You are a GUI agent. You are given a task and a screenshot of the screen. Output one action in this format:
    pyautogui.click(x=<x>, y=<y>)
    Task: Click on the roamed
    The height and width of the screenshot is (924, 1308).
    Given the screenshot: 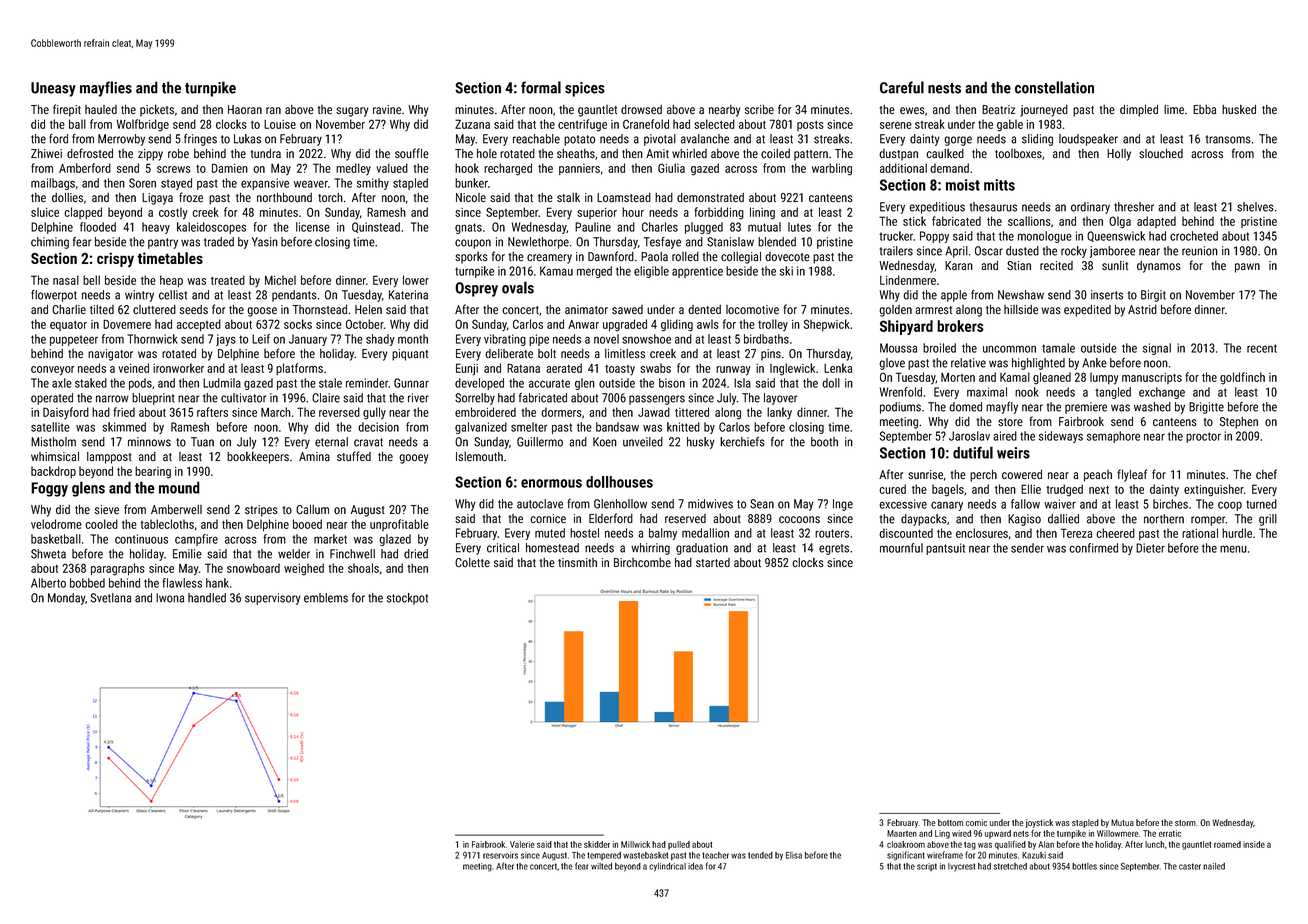 What is the action you would take?
    pyautogui.click(x=1227, y=844)
